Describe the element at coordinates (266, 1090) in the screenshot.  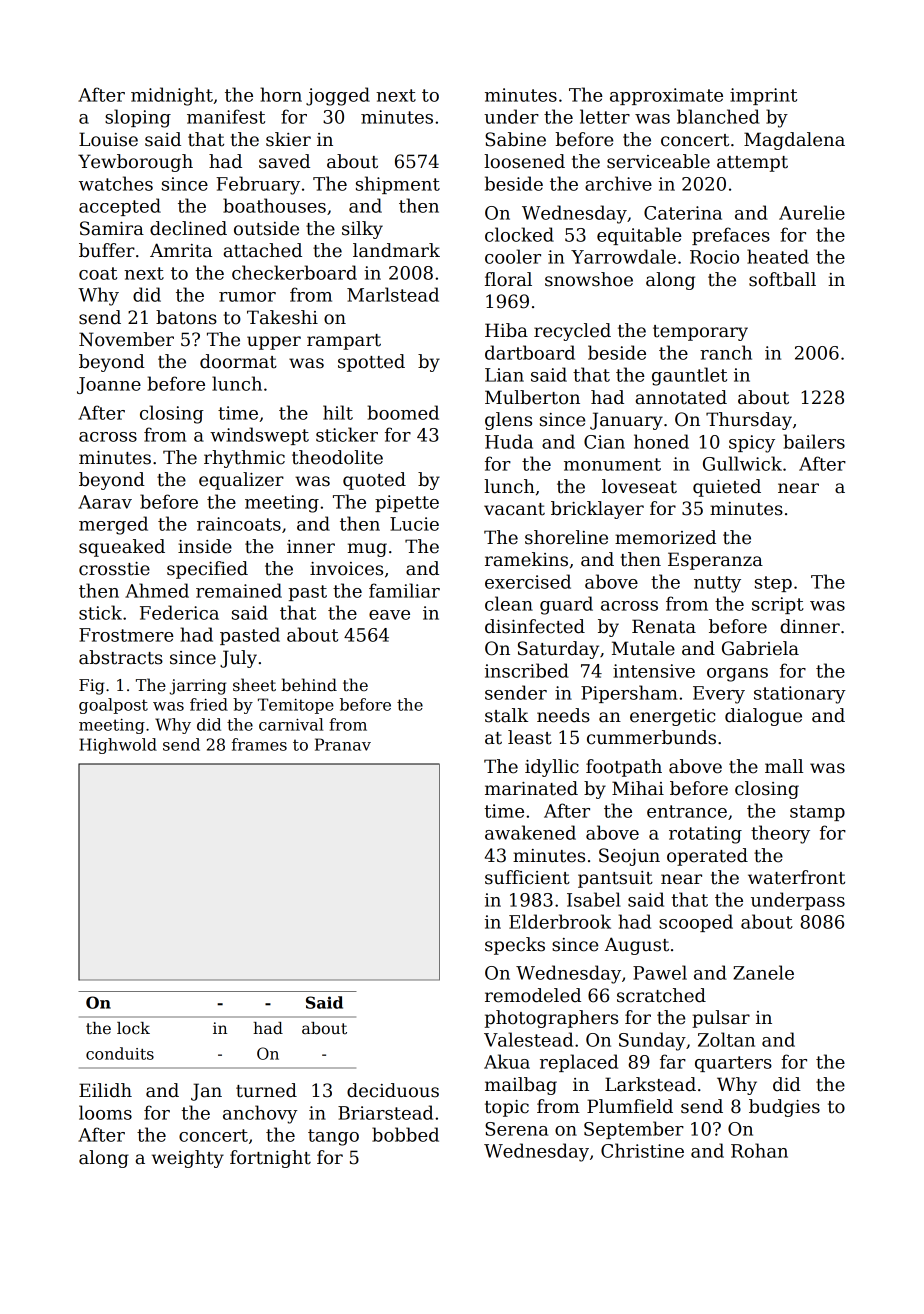
I see `turned` at that location.
